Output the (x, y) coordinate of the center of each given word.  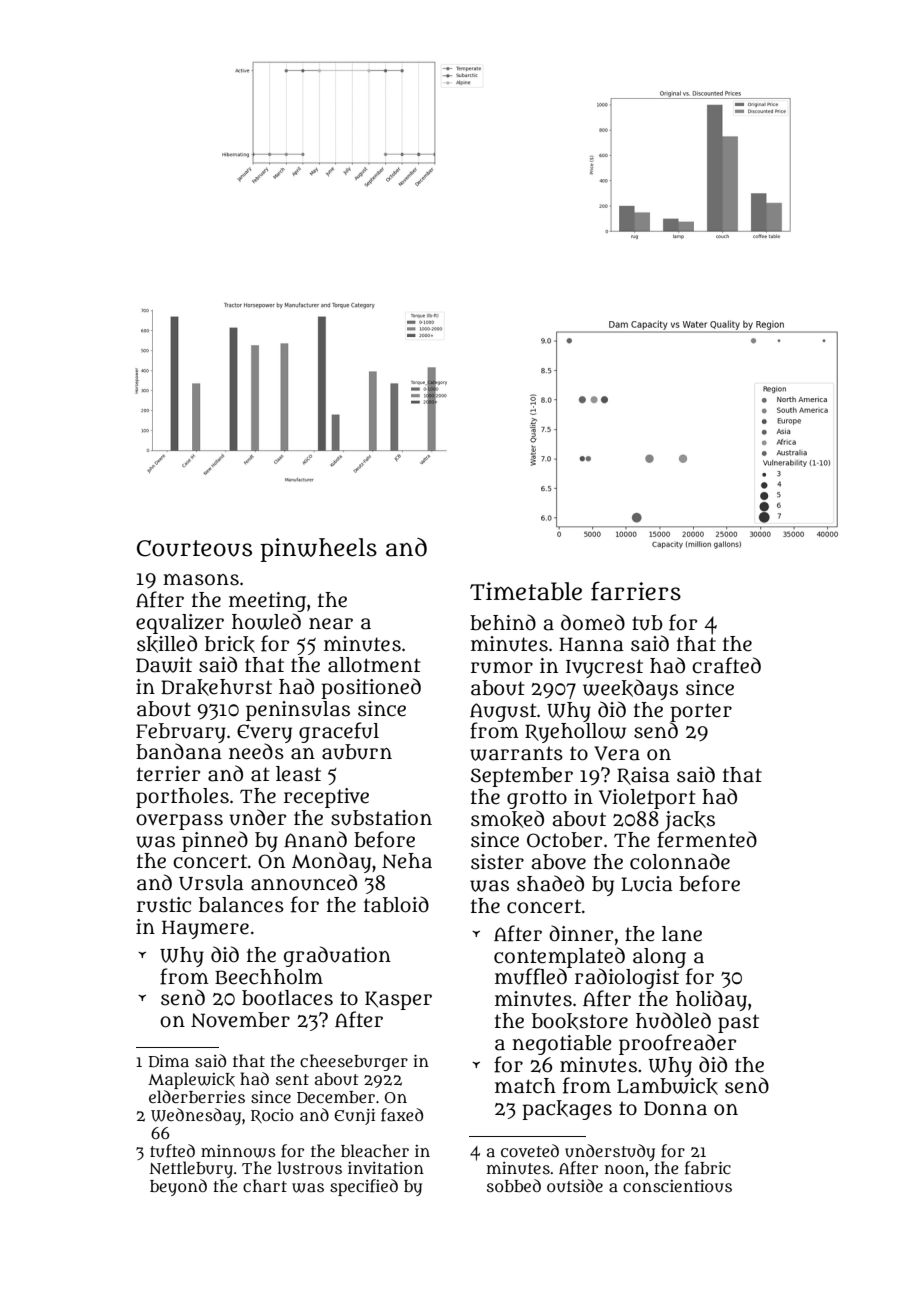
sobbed (514, 1185)
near (331, 624)
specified (364, 1187)
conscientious (677, 1186)
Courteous (194, 548)
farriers (636, 591)
